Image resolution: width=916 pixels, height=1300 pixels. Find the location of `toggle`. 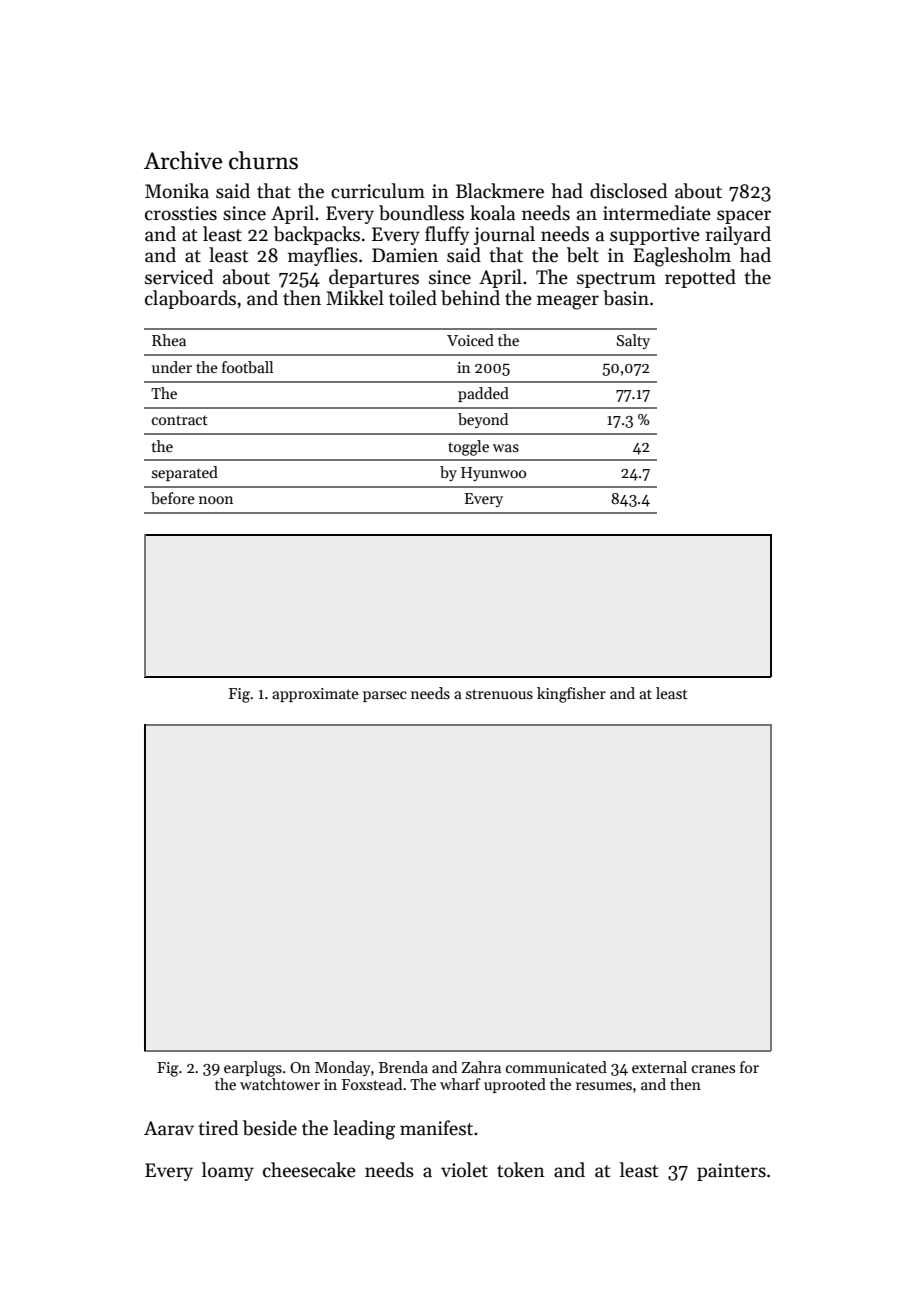

toggle is located at coordinates (468, 448).
